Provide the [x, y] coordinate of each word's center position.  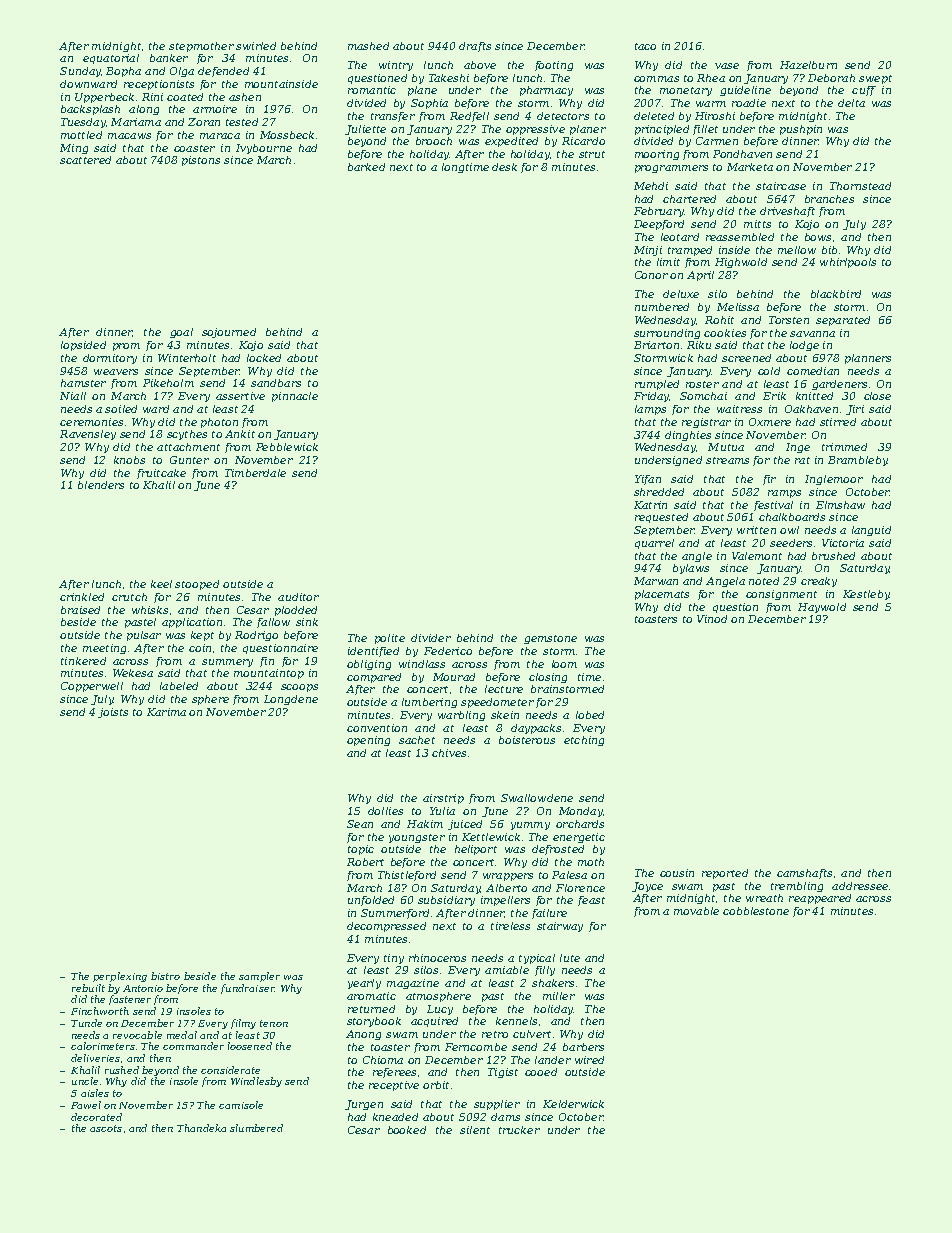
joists [113, 713]
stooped [197, 585]
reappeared [820, 899]
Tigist [503, 1073]
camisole [241, 1105]
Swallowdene [537, 798]
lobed [590, 715]
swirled [256, 46]
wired [589, 1060]
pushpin [801, 130]
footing [554, 66]
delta [851, 103]
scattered [85, 160]
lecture [504, 689]
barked [366, 167]
